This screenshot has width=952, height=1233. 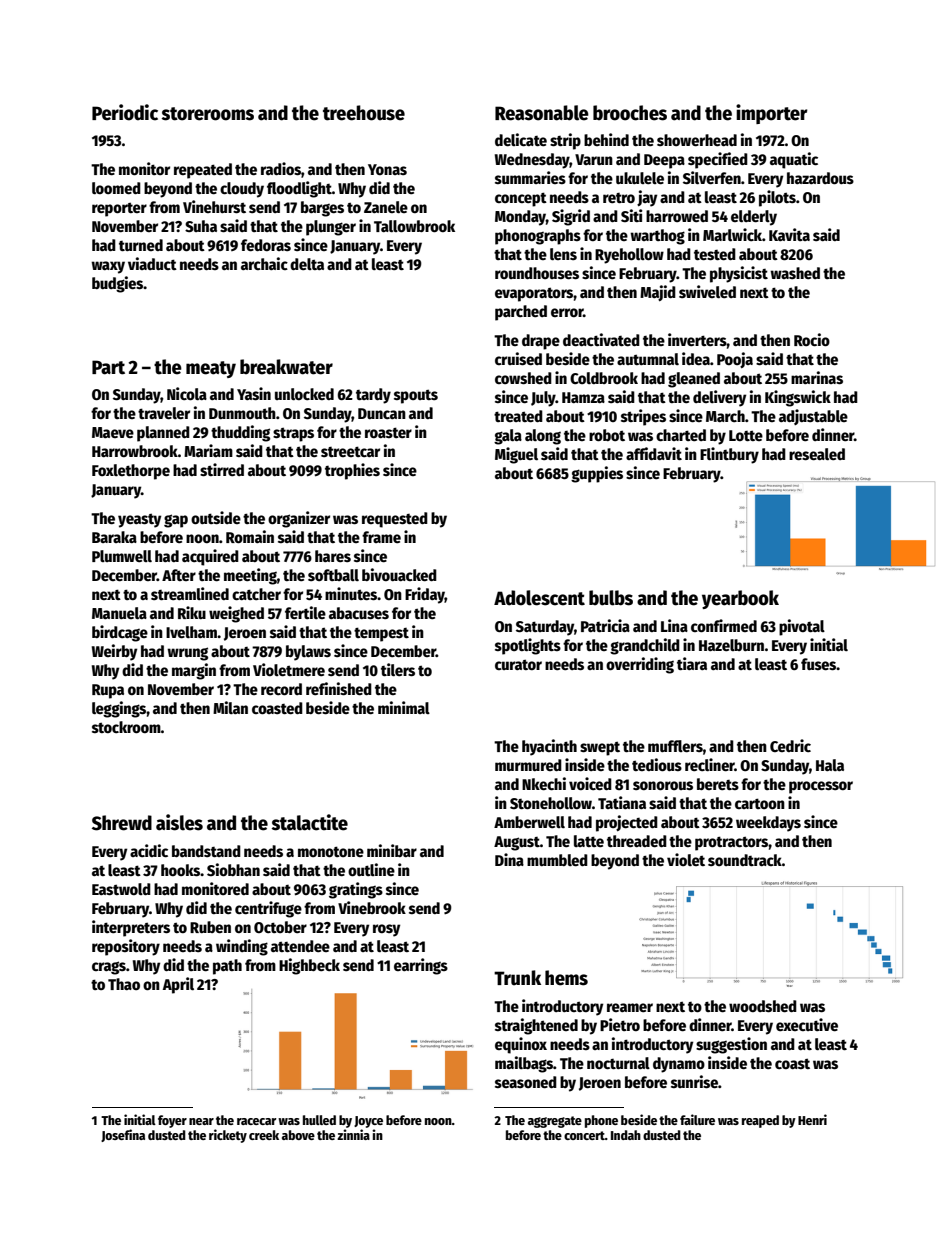 I want to click on storerooms, so click(x=207, y=114).
